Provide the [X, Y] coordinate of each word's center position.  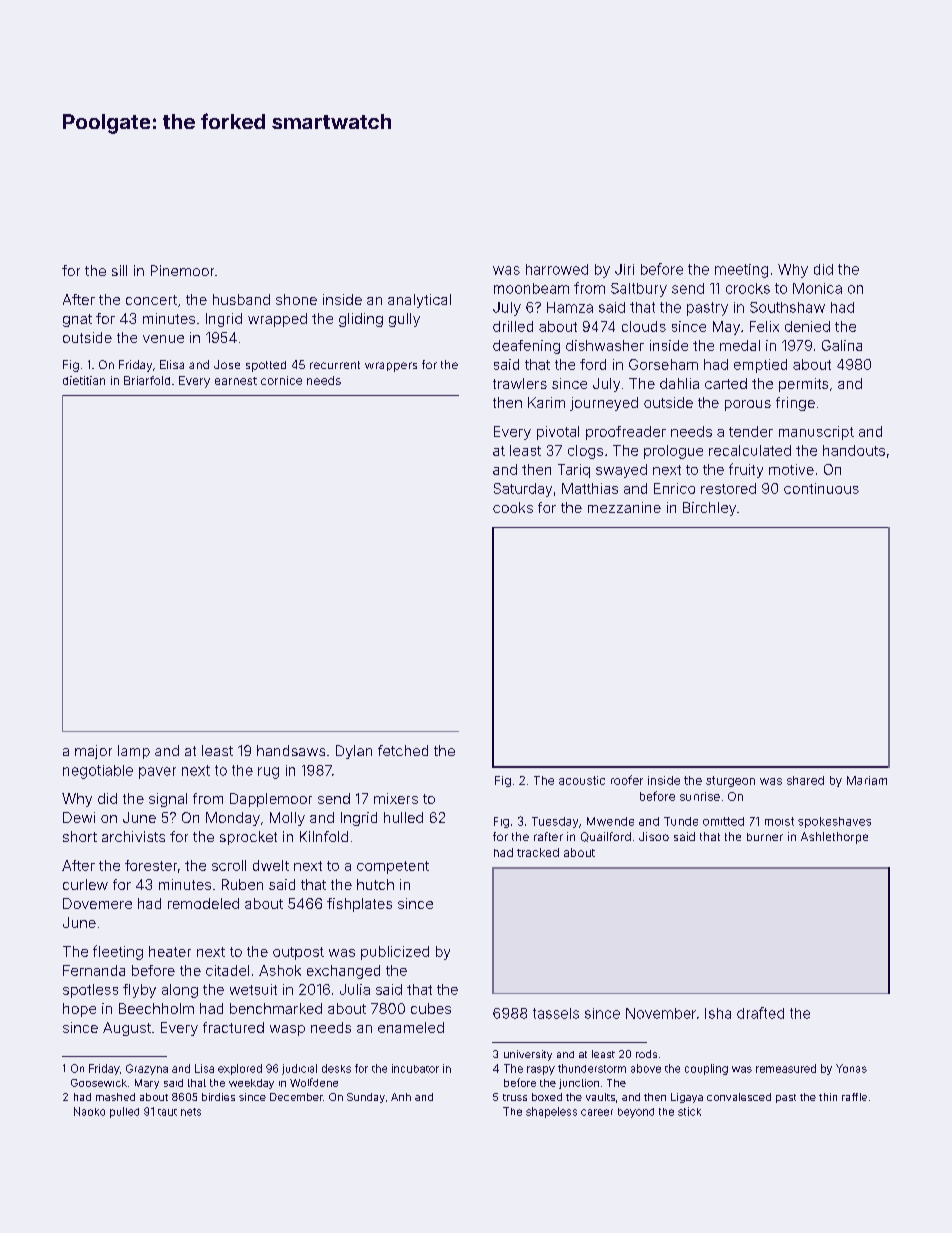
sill [119, 270]
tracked [538, 852]
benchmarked [276, 1008]
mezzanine [624, 507]
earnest [236, 381]
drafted [760, 1013]
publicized [395, 953]
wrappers [391, 367]
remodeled [203, 903]
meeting [741, 271]
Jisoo [654, 836]
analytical [419, 301]
